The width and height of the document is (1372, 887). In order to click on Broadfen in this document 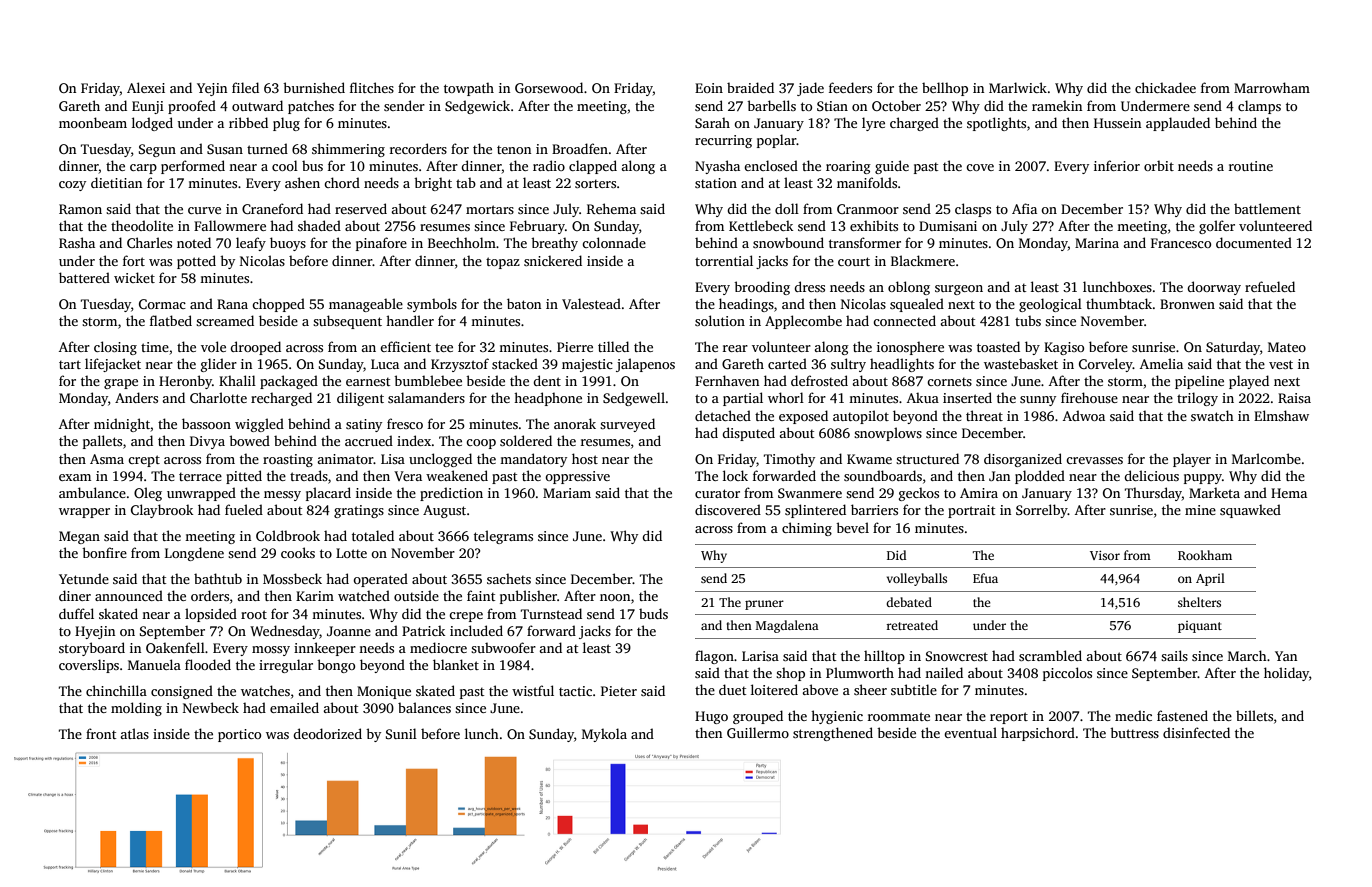, I will do `click(580, 148)`.
